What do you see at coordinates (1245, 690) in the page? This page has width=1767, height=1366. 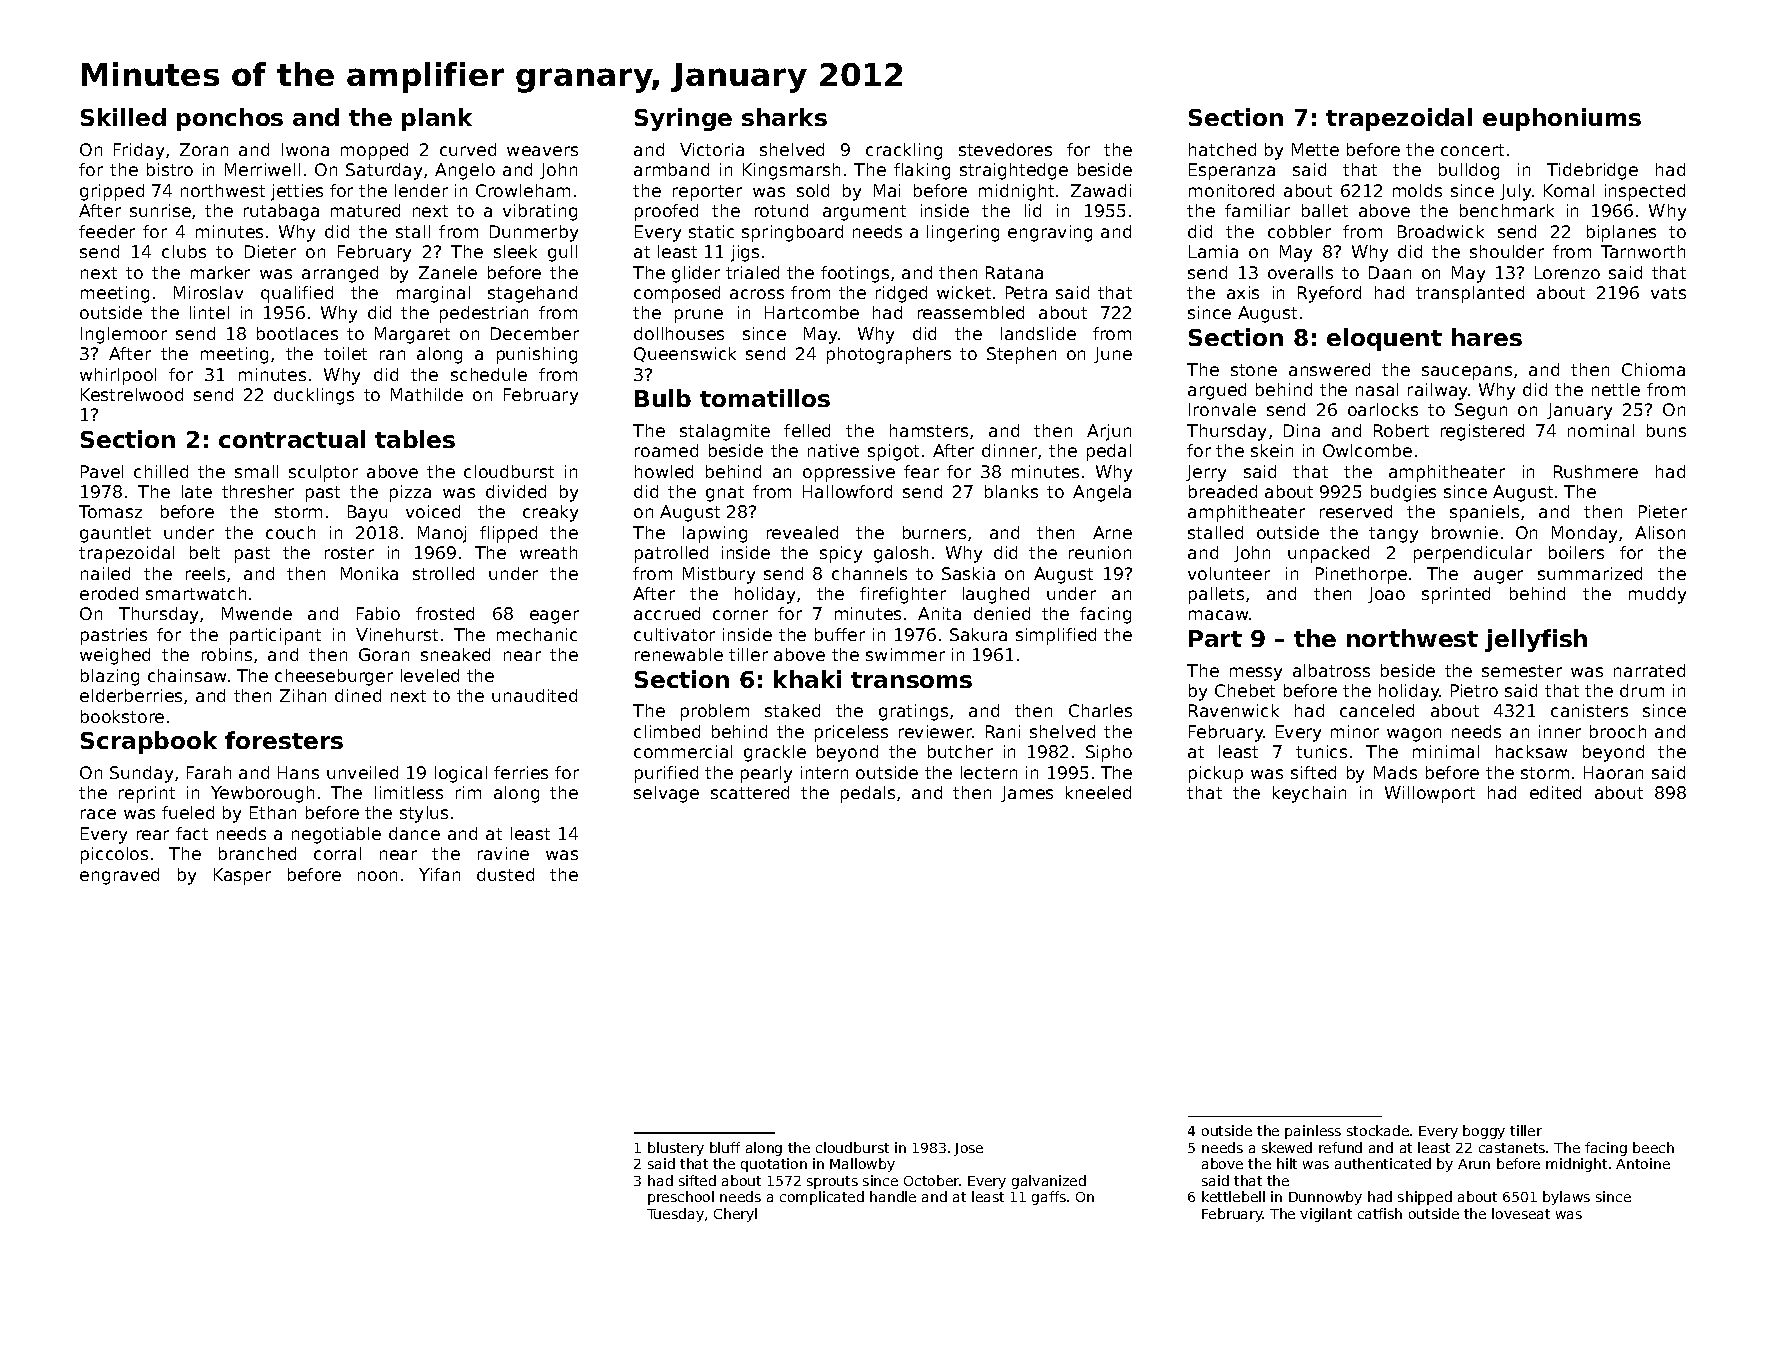 I see `Chebet` at bounding box center [1245, 690].
